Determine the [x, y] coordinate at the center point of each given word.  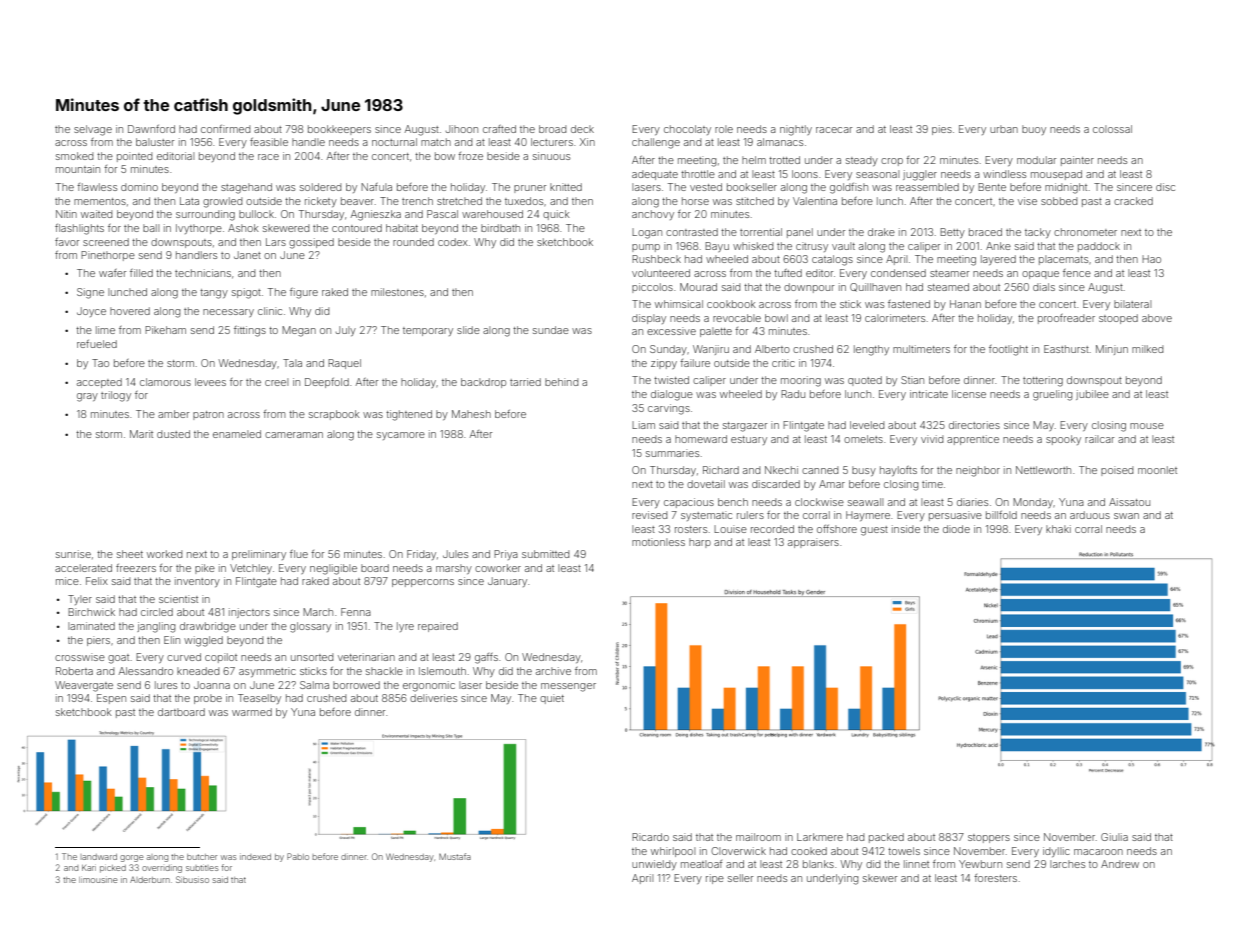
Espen [111, 699]
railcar [1099, 439]
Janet [247, 255]
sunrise [73, 554]
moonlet [1157, 470]
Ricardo [650, 837]
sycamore [401, 436]
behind [561, 382]
